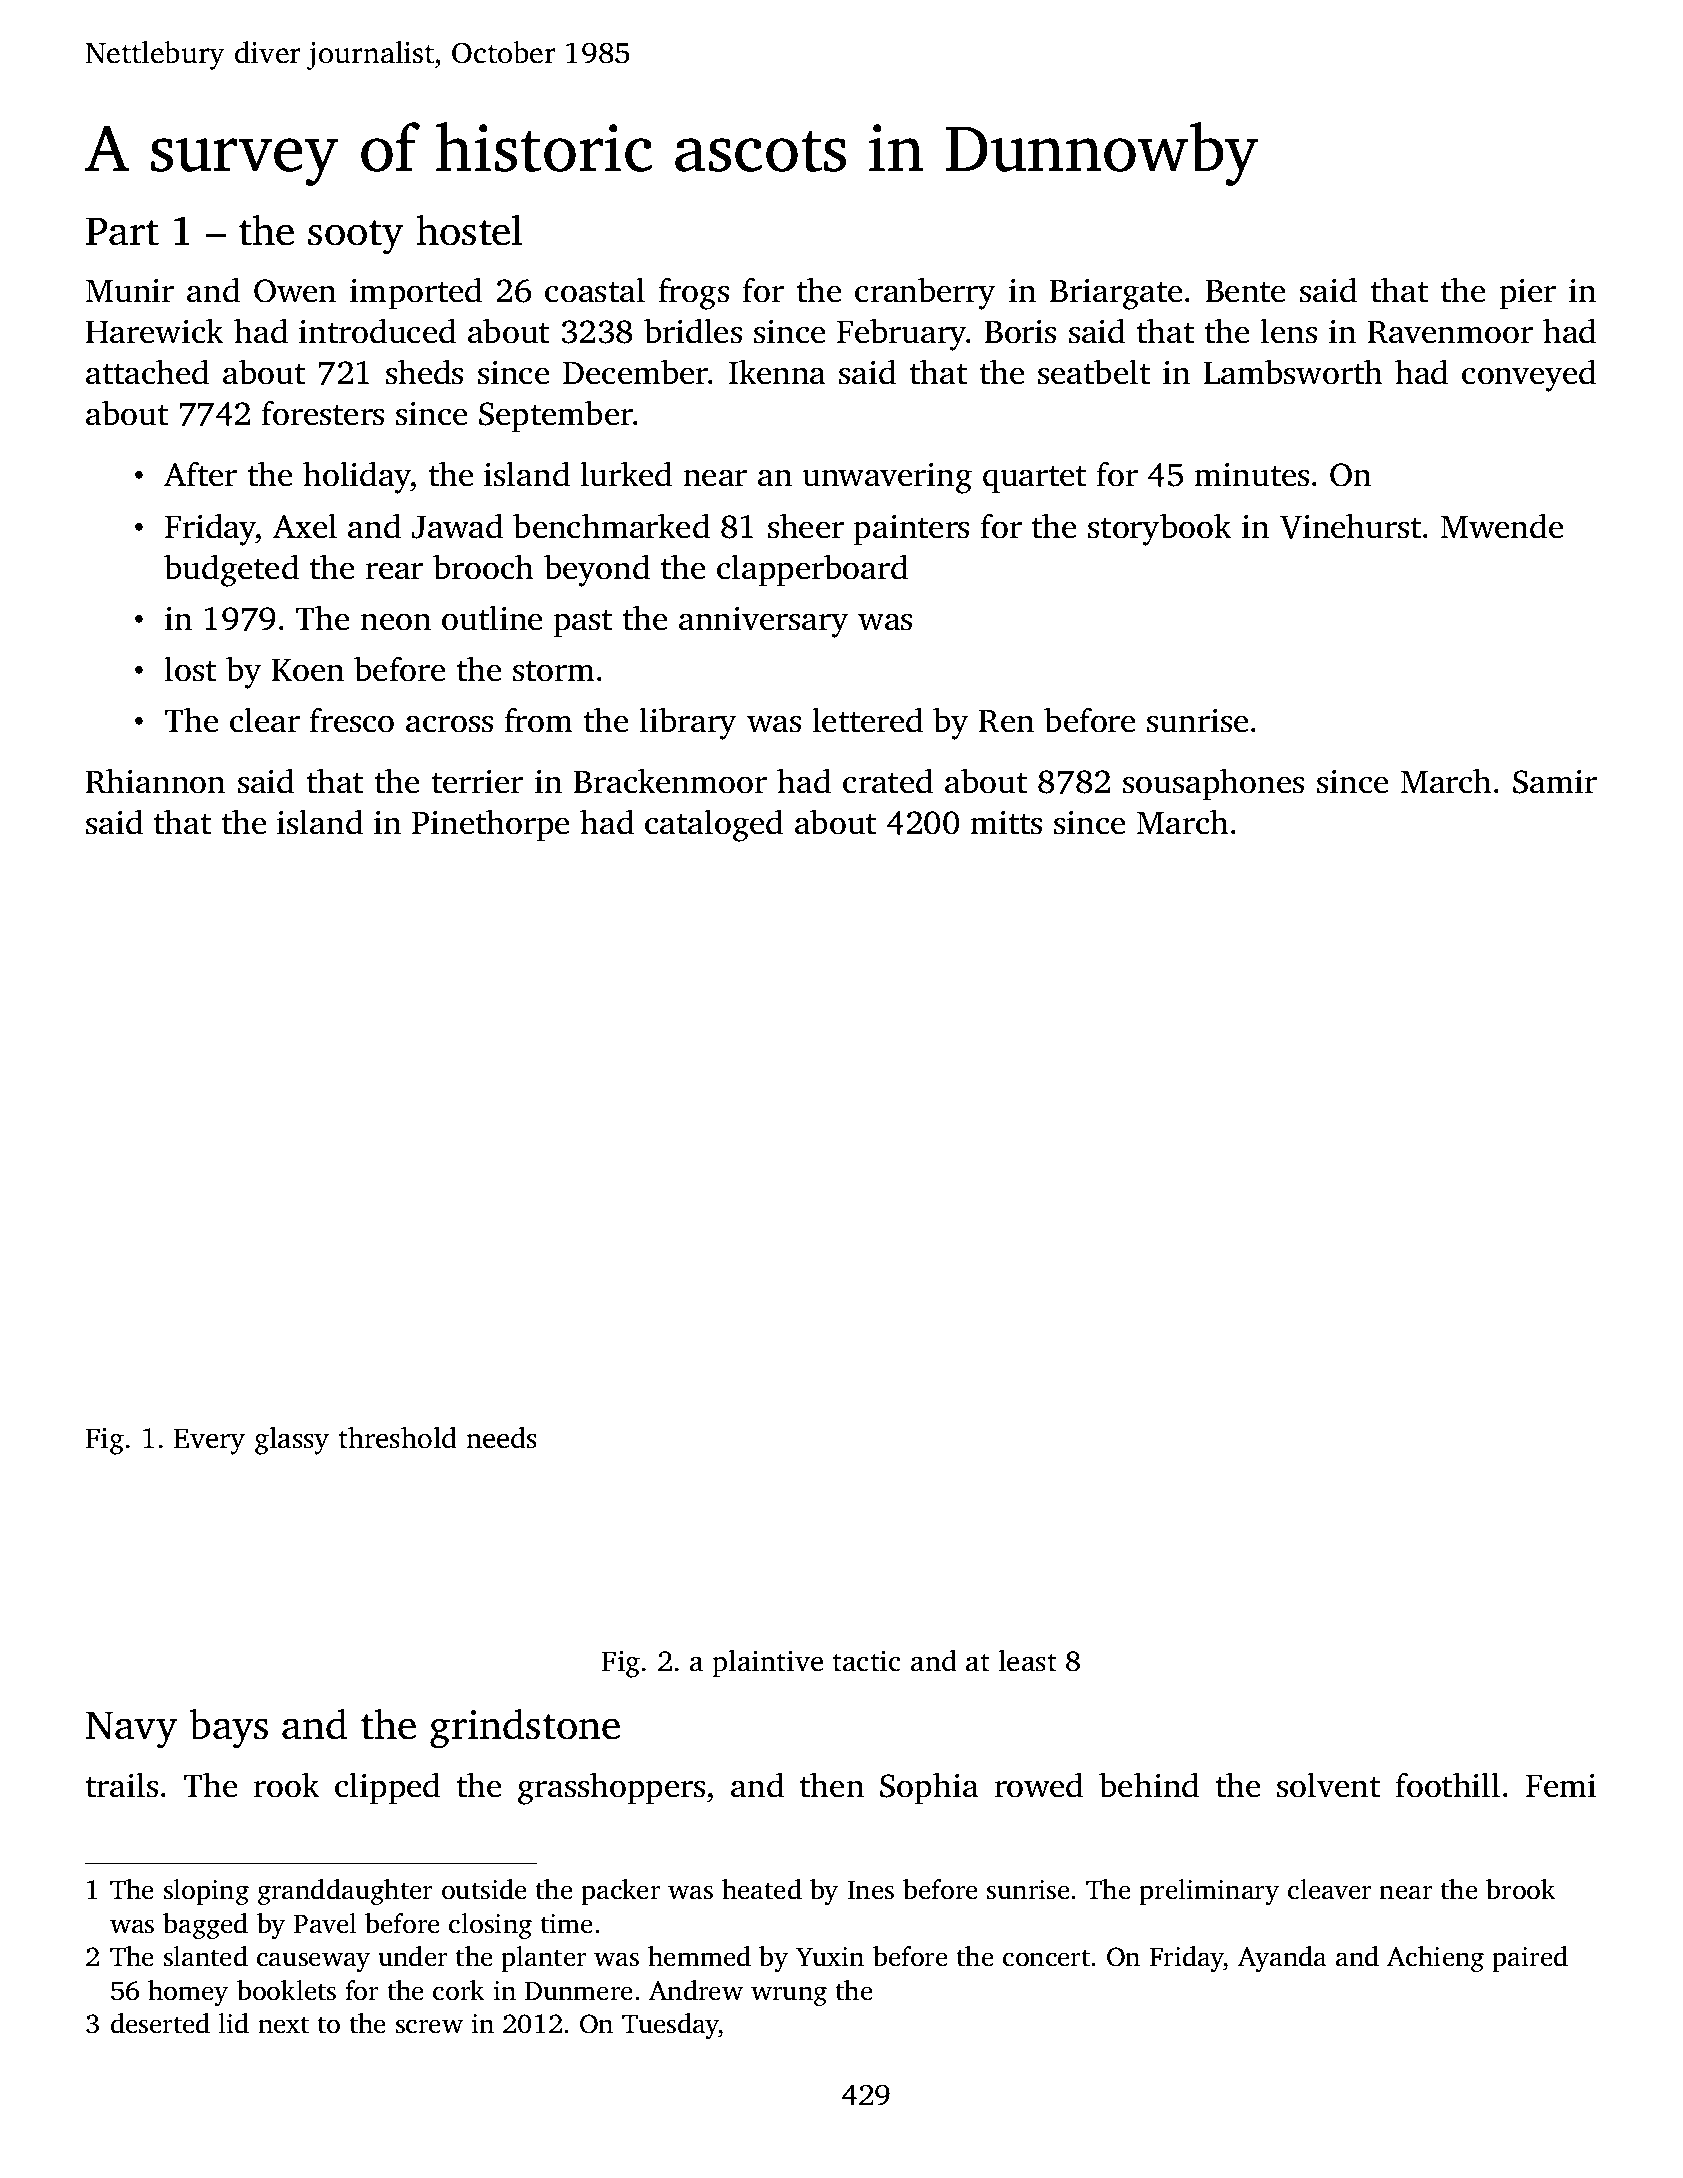  I want to click on clapperboard, so click(812, 570).
